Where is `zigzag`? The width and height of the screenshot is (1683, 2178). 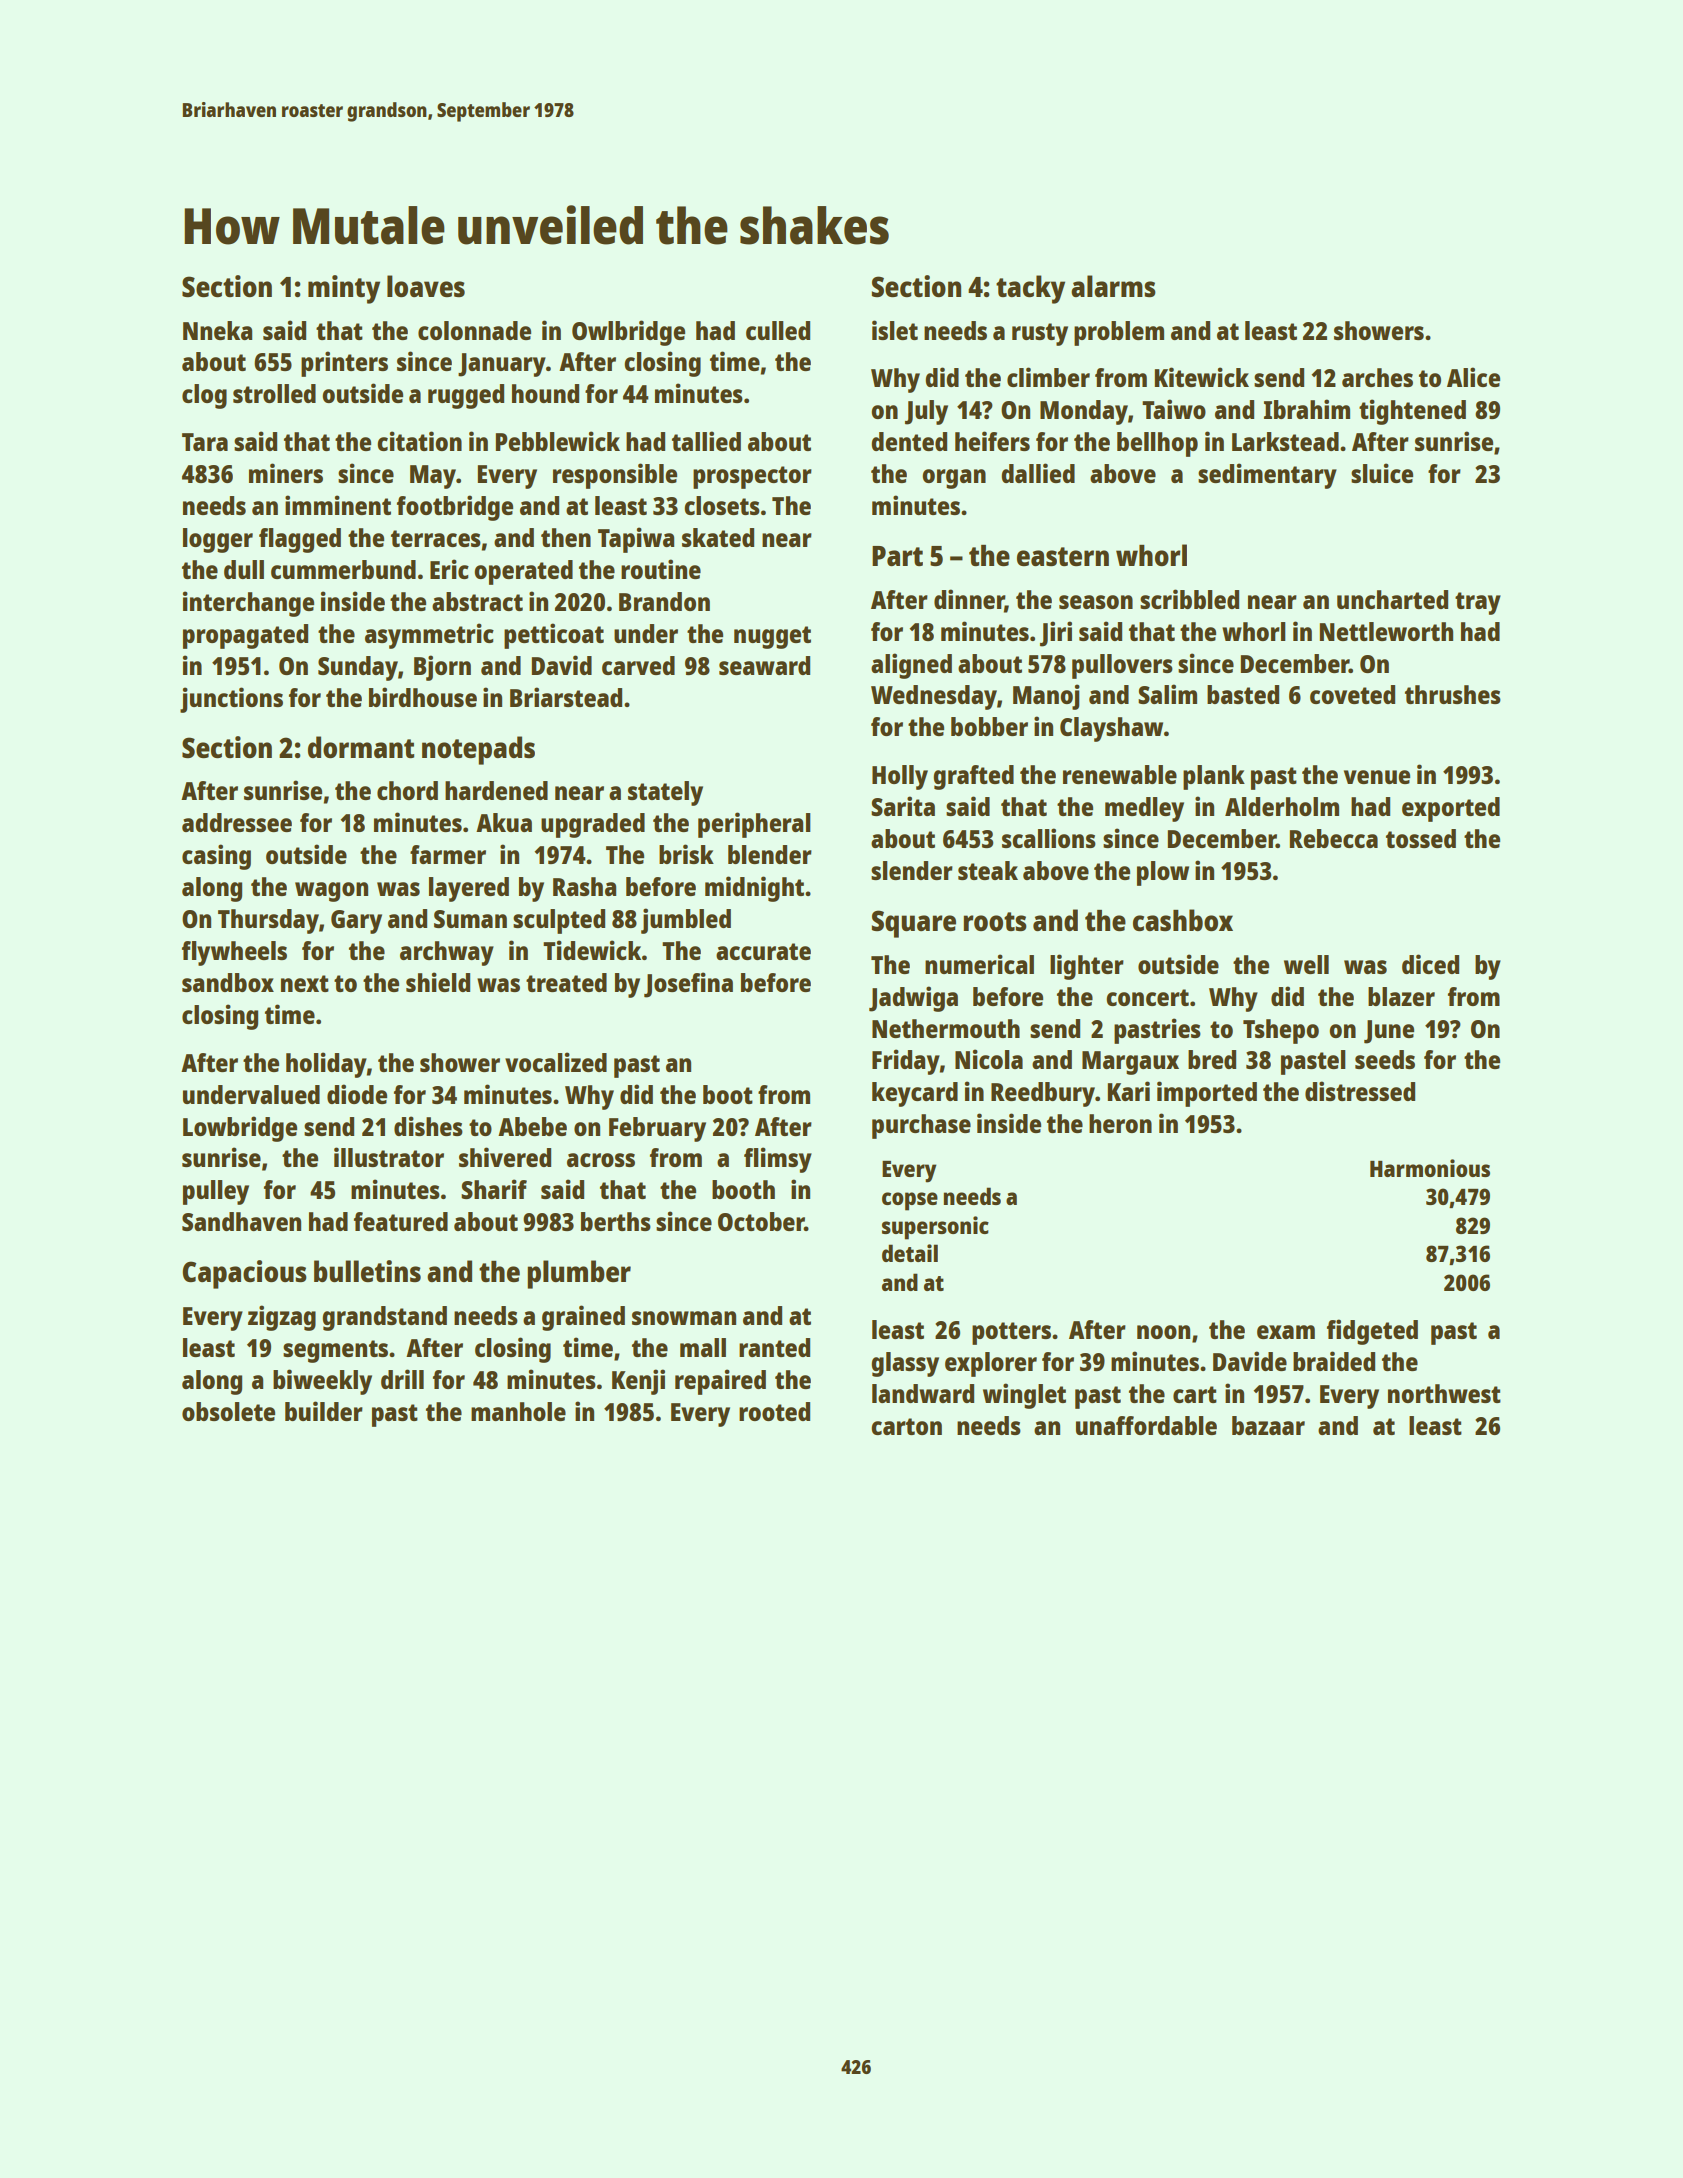 zigzag is located at coordinates (282, 1318).
